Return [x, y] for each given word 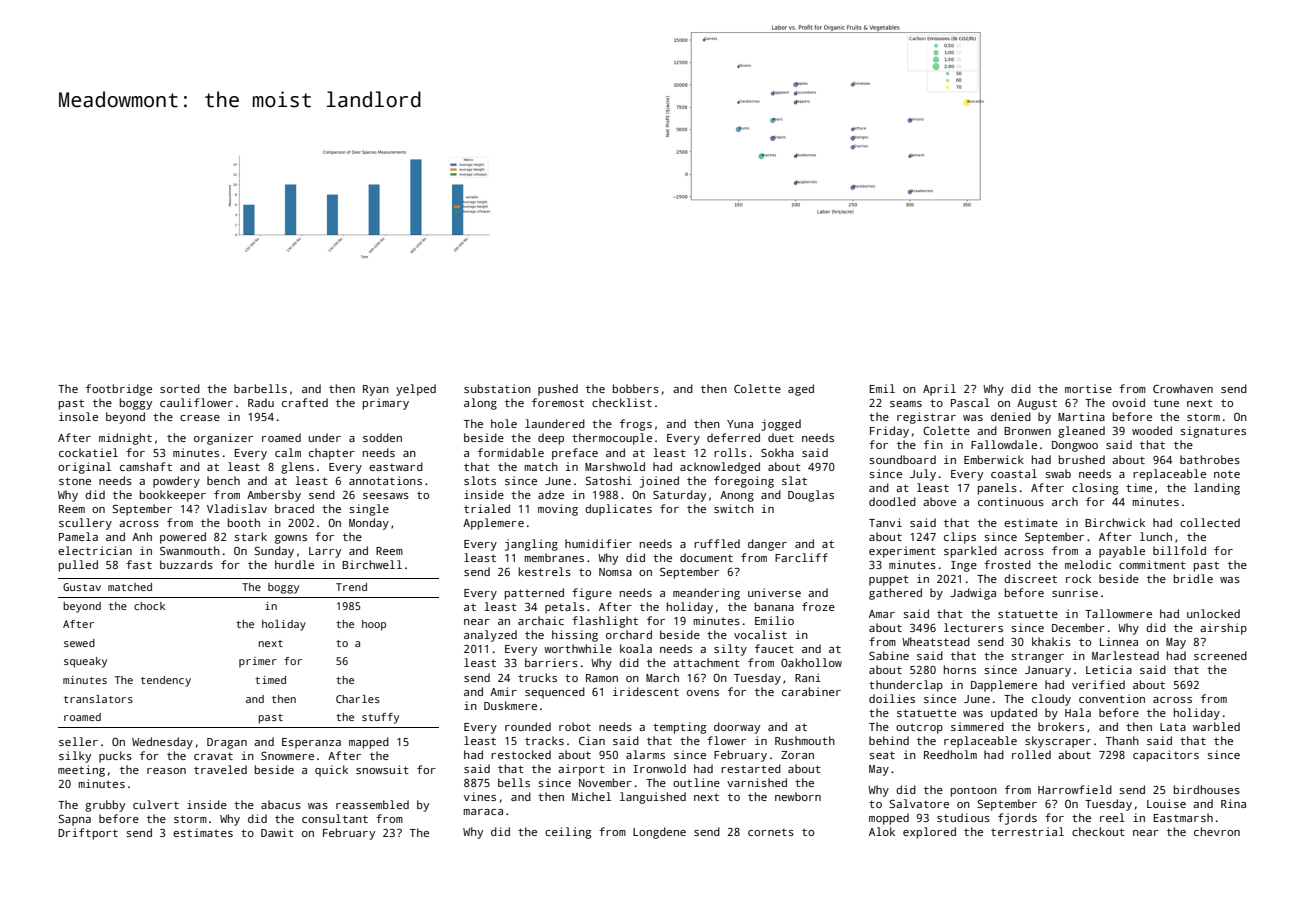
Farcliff [801, 557]
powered [183, 538]
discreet [1030, 578]
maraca [483, 812]
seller [78, 741]
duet [781, 437]
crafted [305, 402]
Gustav [82, 587]
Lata [1173, 727]
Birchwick [1115, 522]
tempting [679, 728]
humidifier [598, 543]
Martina [1081, 416]
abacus [281, 804]
